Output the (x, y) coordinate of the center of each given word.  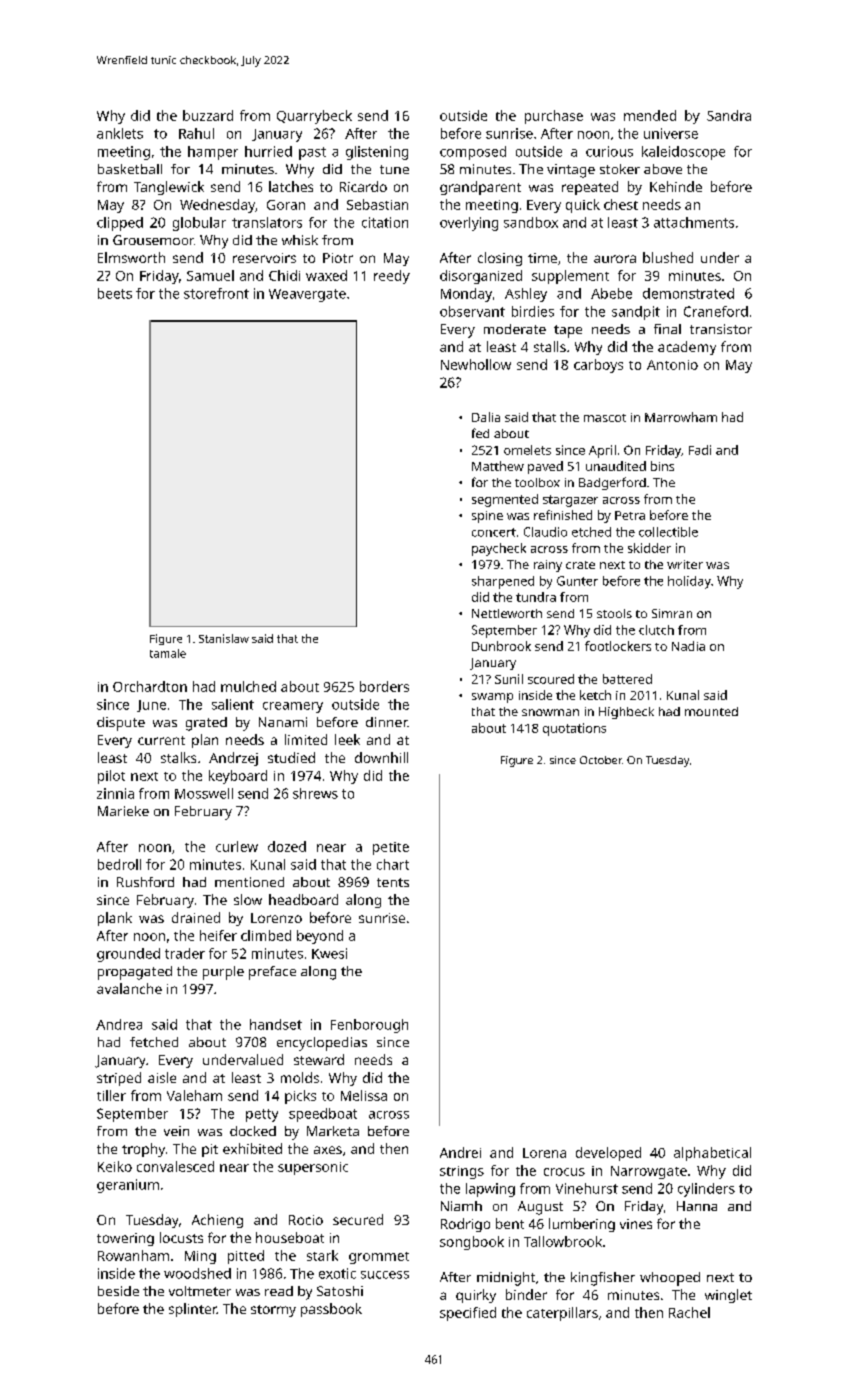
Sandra (729, 115)
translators (267, 222)
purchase (554, 117)
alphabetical (712, 1154)
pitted (246, 1257)
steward (319, 1059)
